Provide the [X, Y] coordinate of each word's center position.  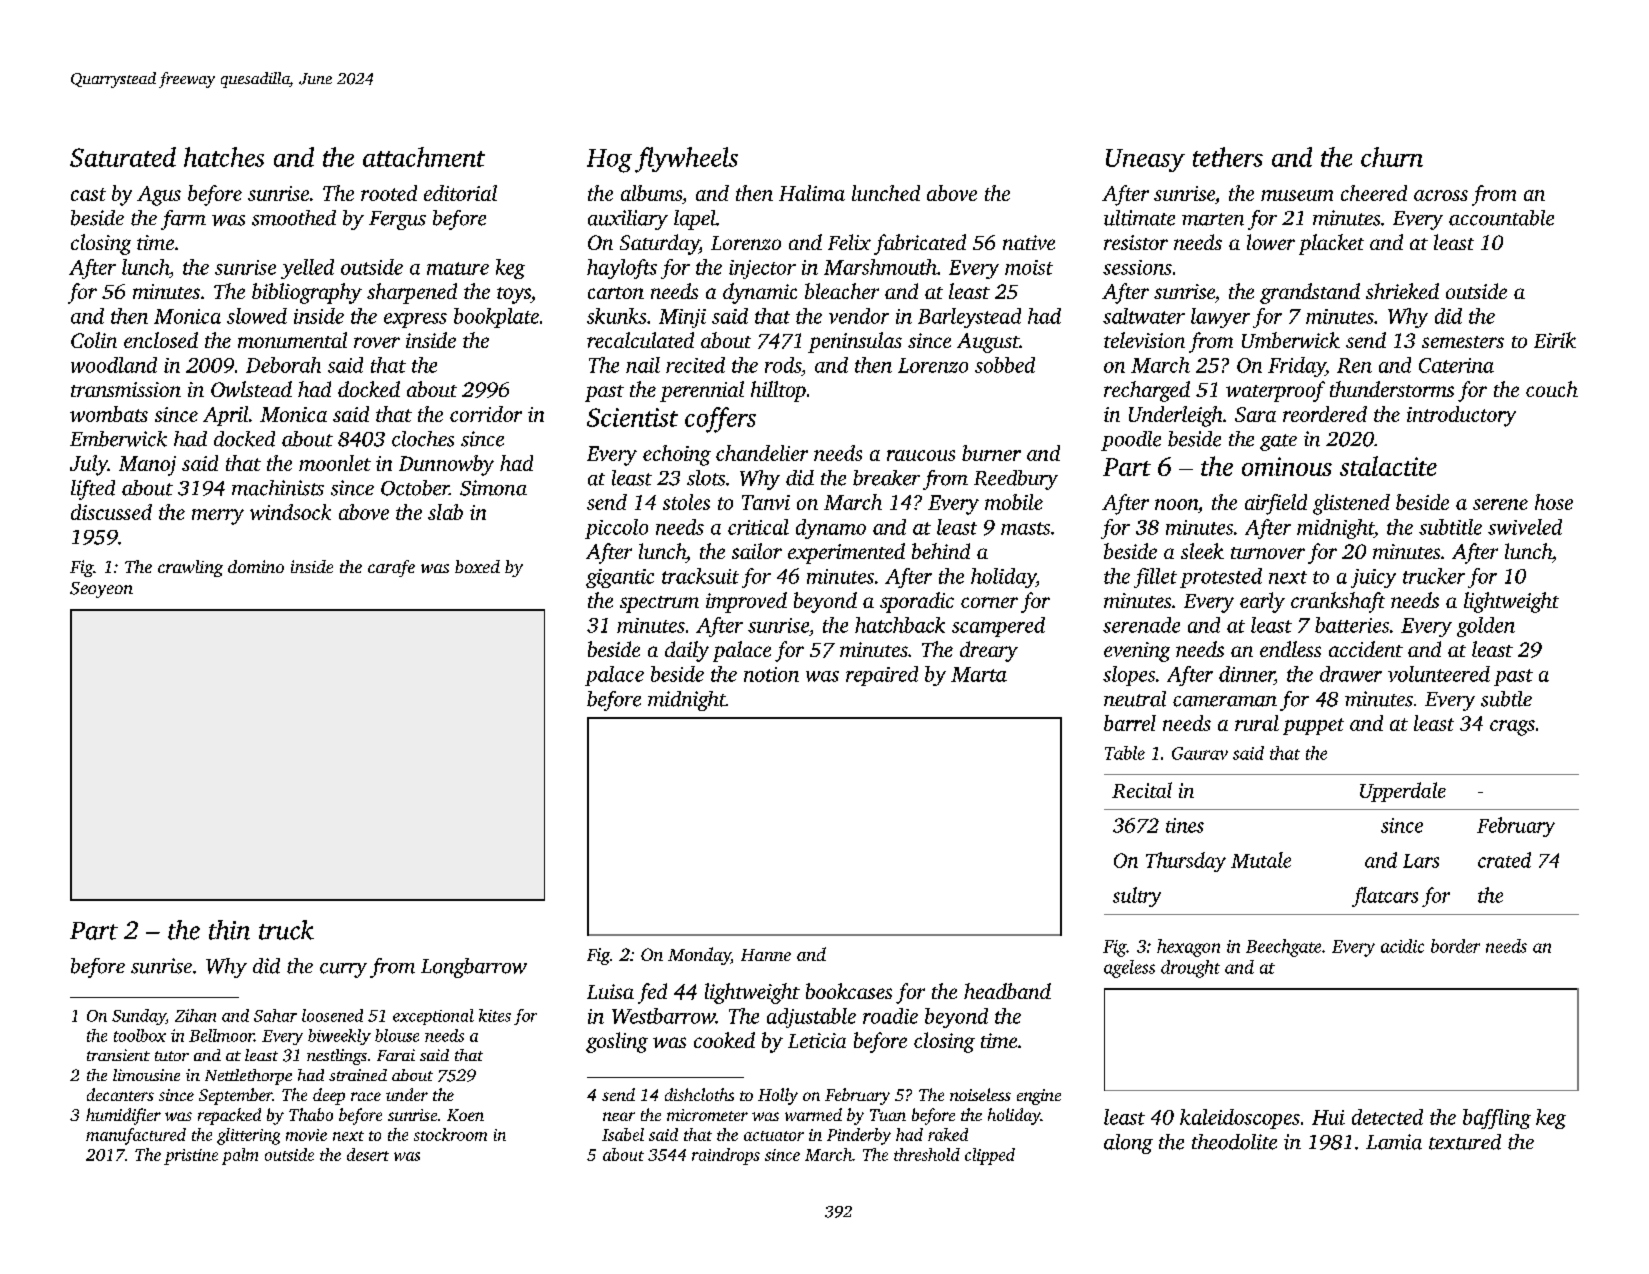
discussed [111, 512]
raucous [921, 455]
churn [1392, 157]
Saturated [123, 157]
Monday [699, 956]
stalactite [1388, 466]
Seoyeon [101, 590]
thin [229, 930]
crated [1504, 860]
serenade [1141, 625]
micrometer [707, 1115]
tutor [172, 1056]
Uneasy [1145, 160]
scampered [998, 627]
